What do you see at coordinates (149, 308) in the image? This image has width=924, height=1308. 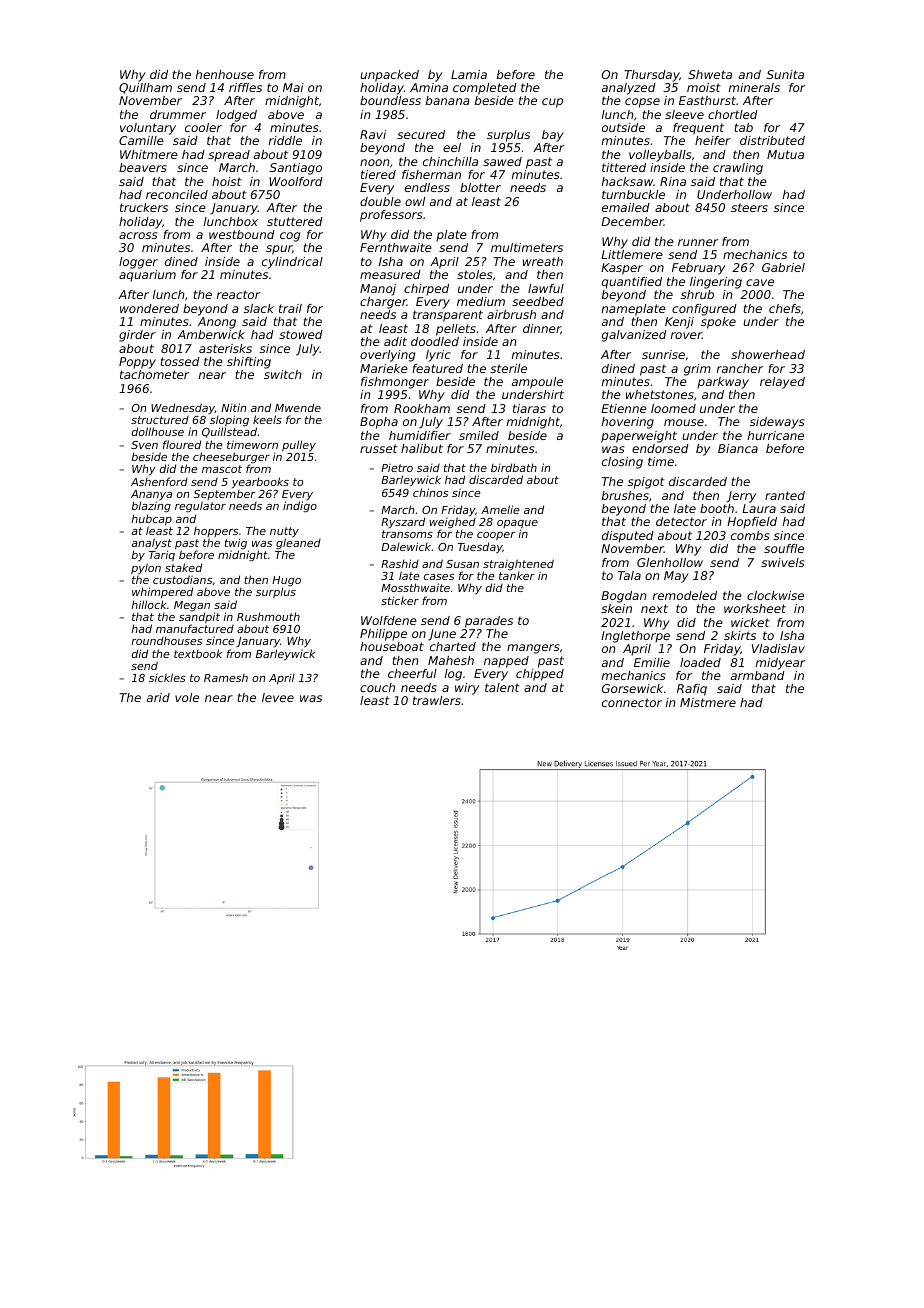 I see `wondered` at bounding box center [149, 308].
